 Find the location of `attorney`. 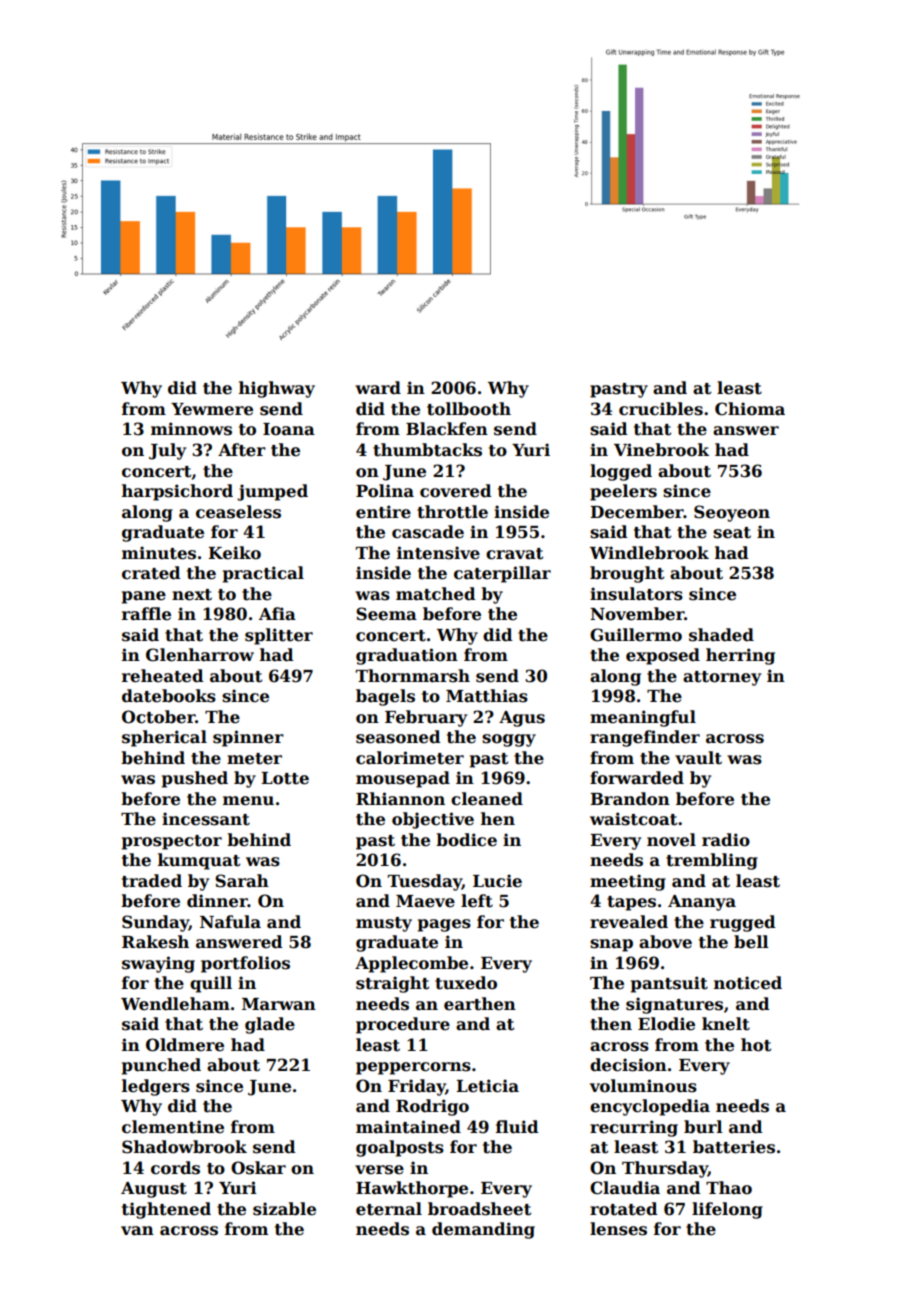

attorney is located at coordinates (722, 678).
